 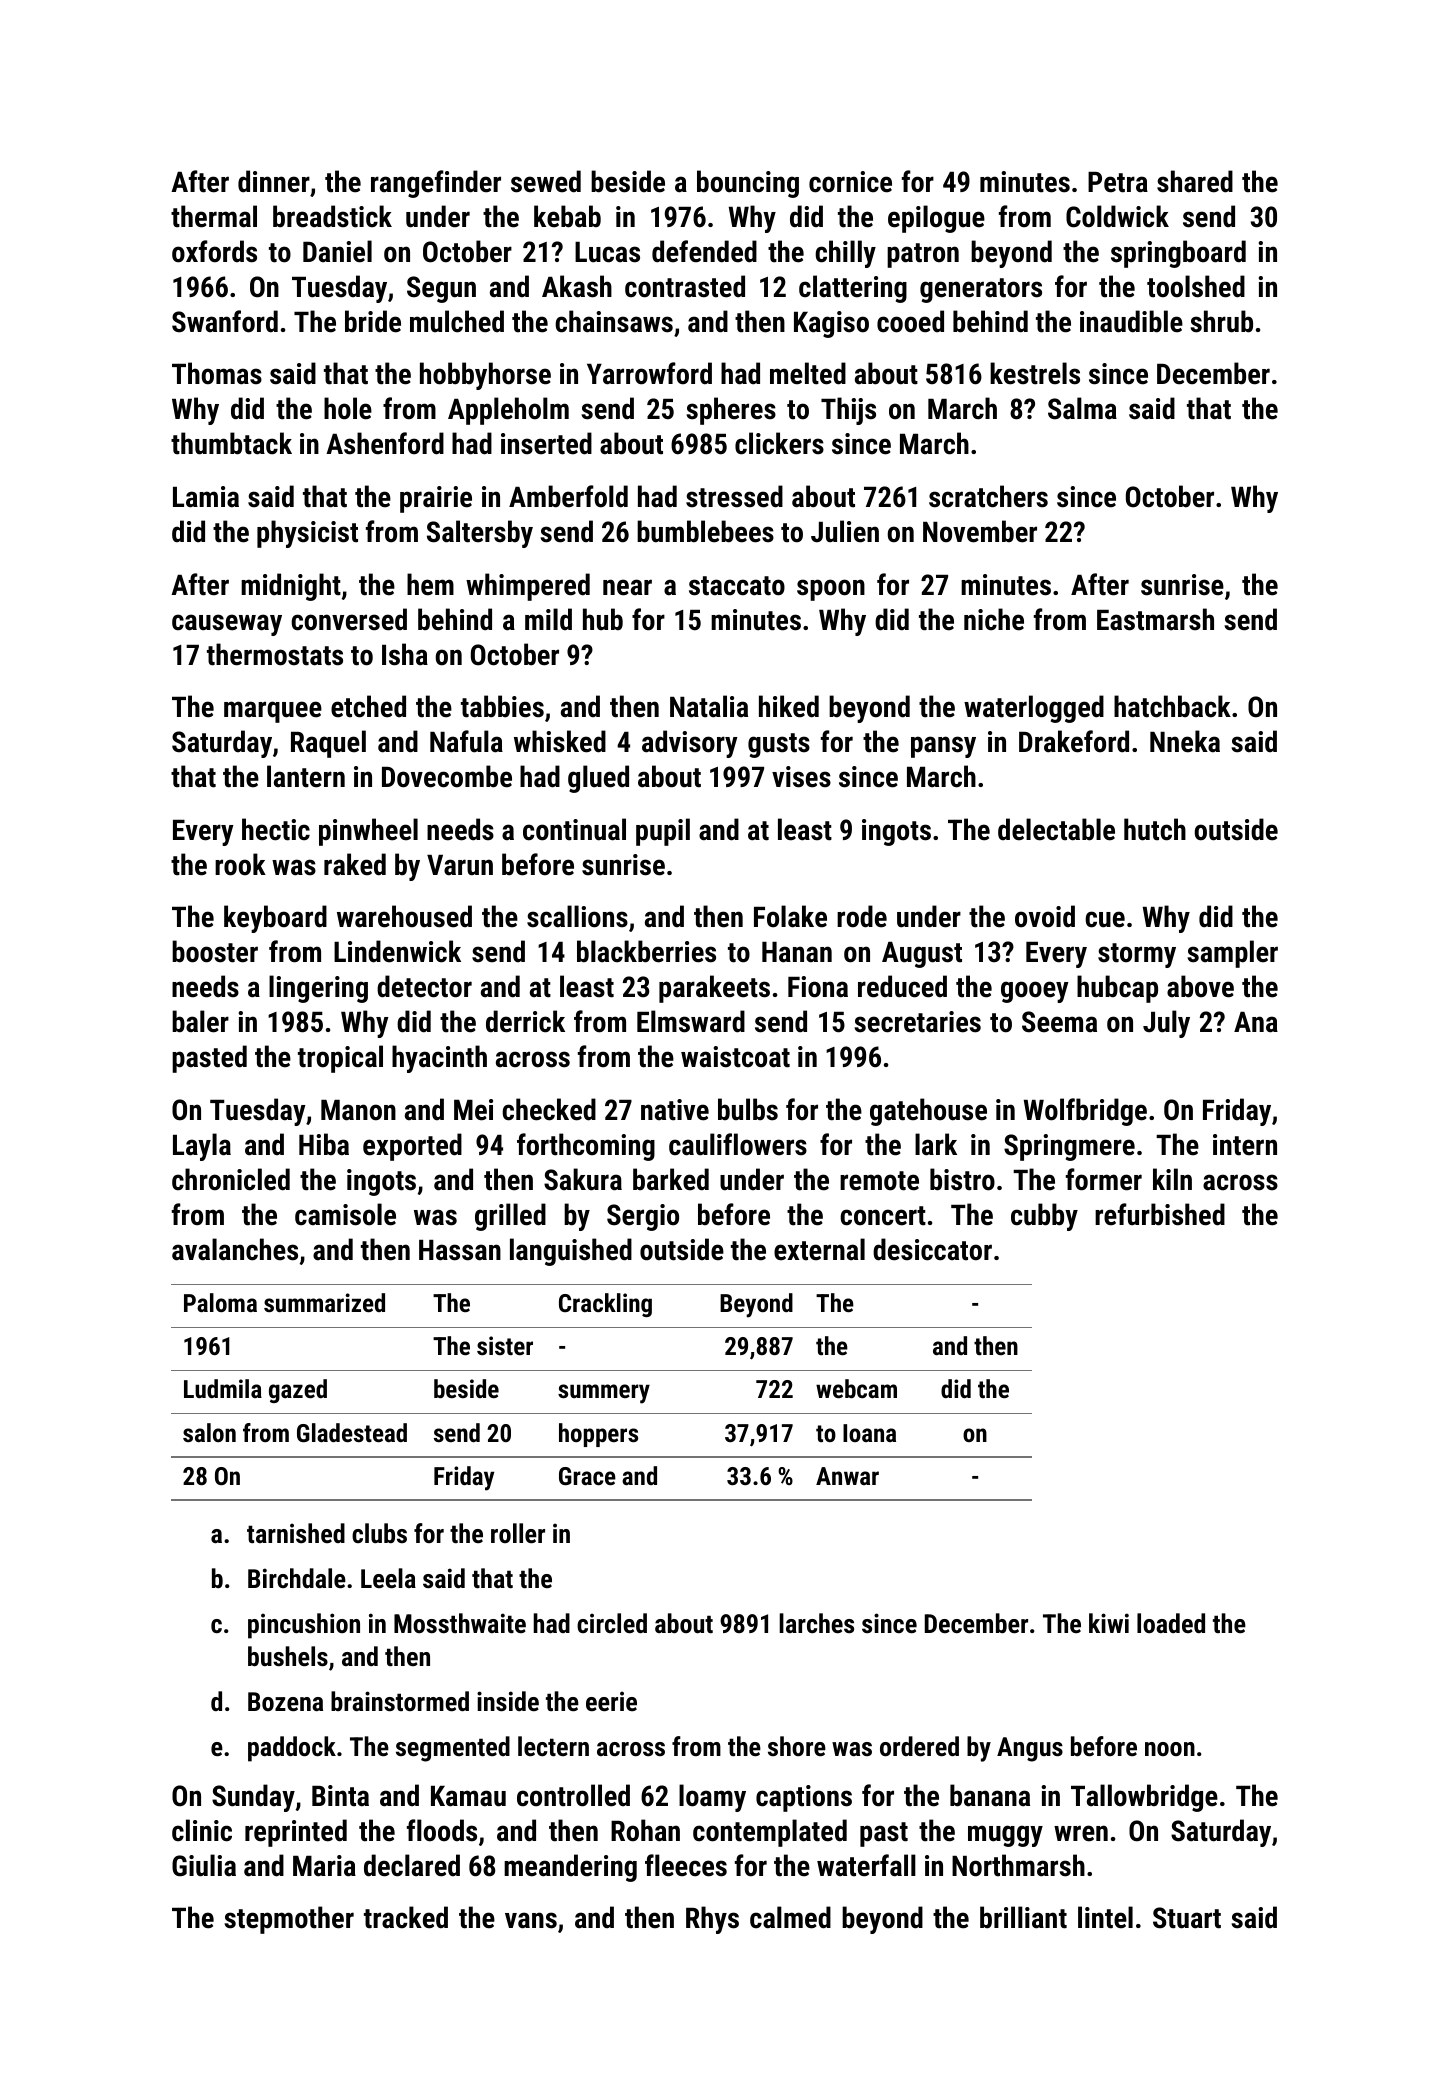 I want to click on Elmsward, so click(x=691, y=1021).
